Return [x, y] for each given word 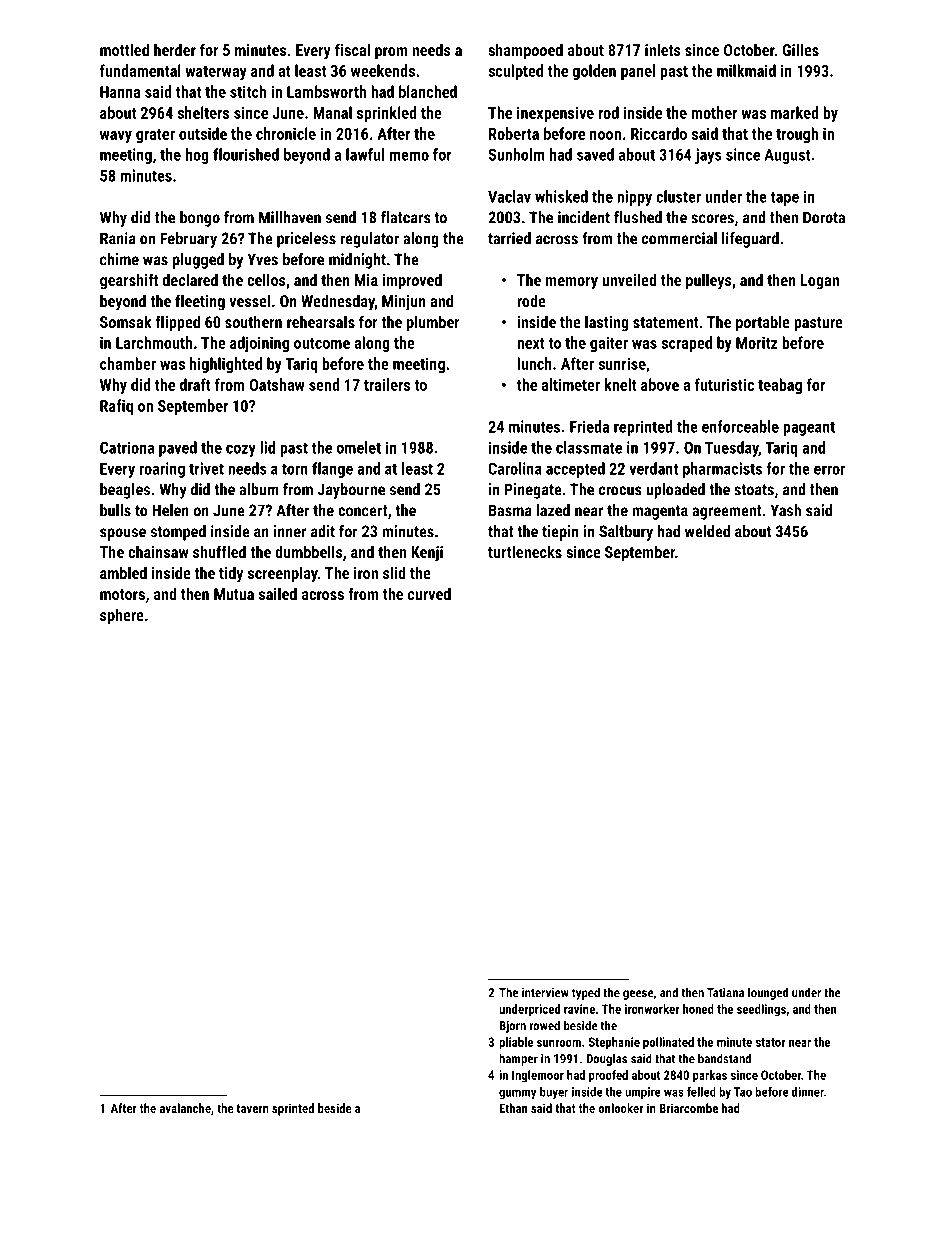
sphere [122, 616]
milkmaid [746, 70]
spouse [123, 534]
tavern [252, 1108]
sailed [278, 593]
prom [391, 53]
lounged [768, 993]
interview [545, 993]
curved [429, 593]
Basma [510, 510]
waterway [216, 73]
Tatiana [725, 993]
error [829, 470]
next [531, 343]
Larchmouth [154, 342]
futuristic [724, 384]
